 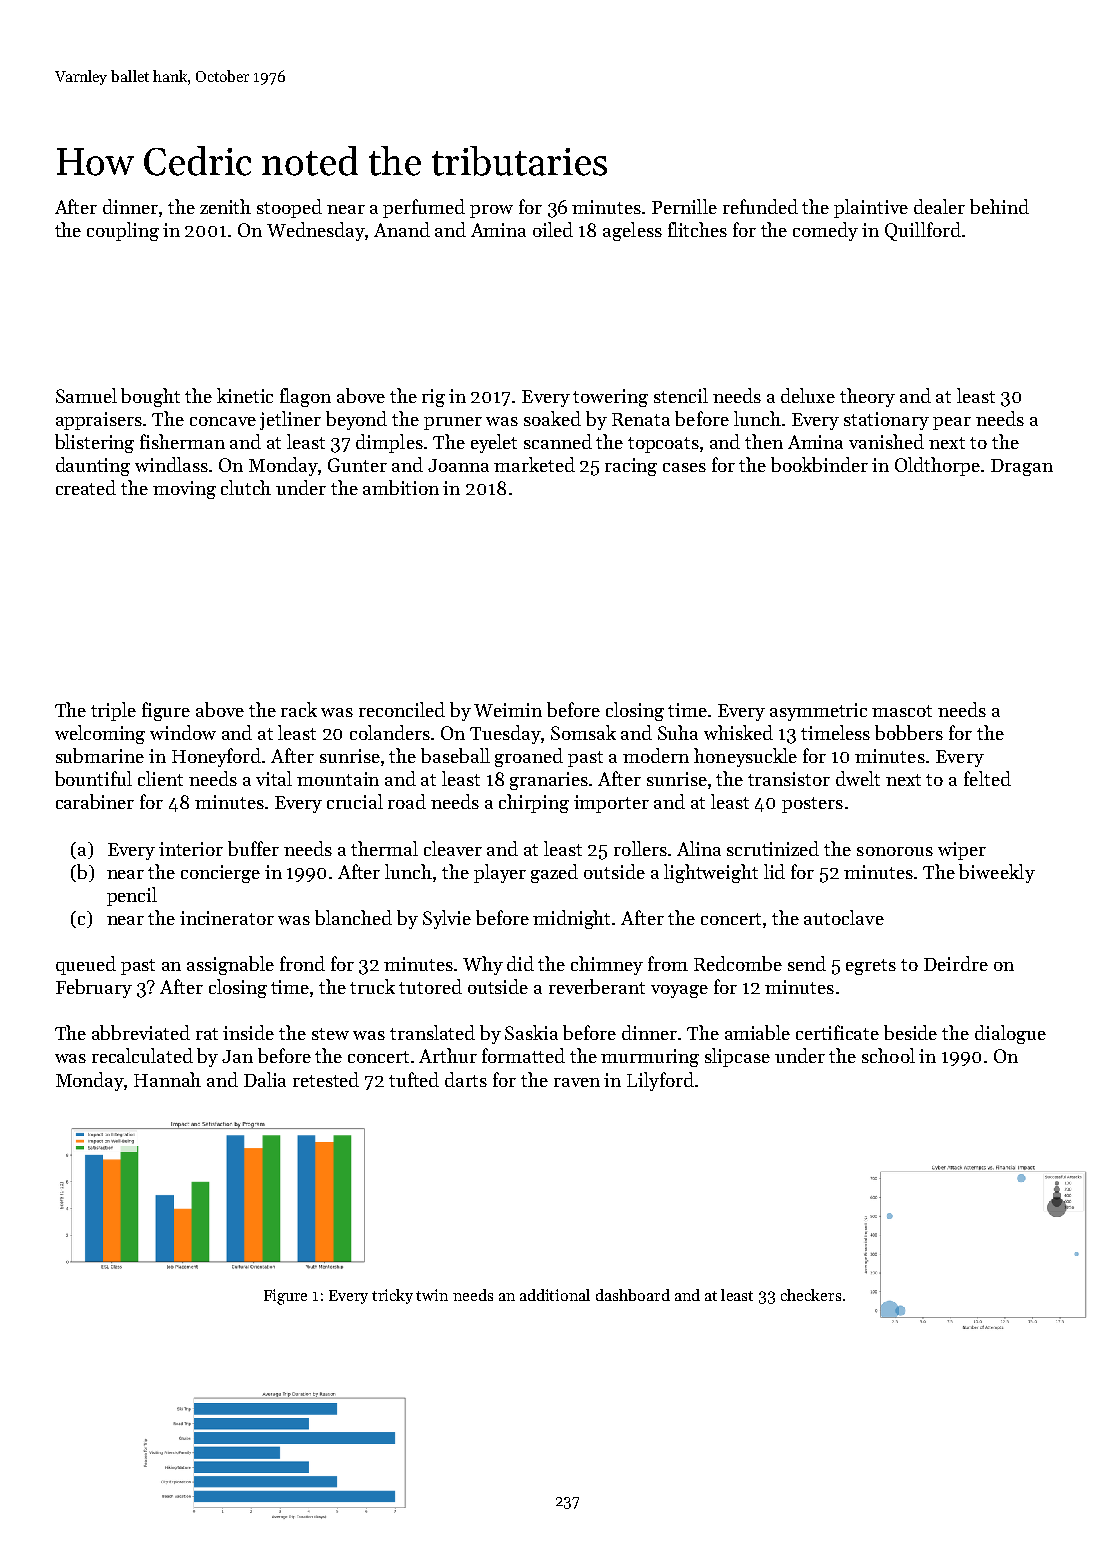 What do you see at coordinates (230, 965) in the screenshot?
I see `assignable` at bounding box center [230, 965].
